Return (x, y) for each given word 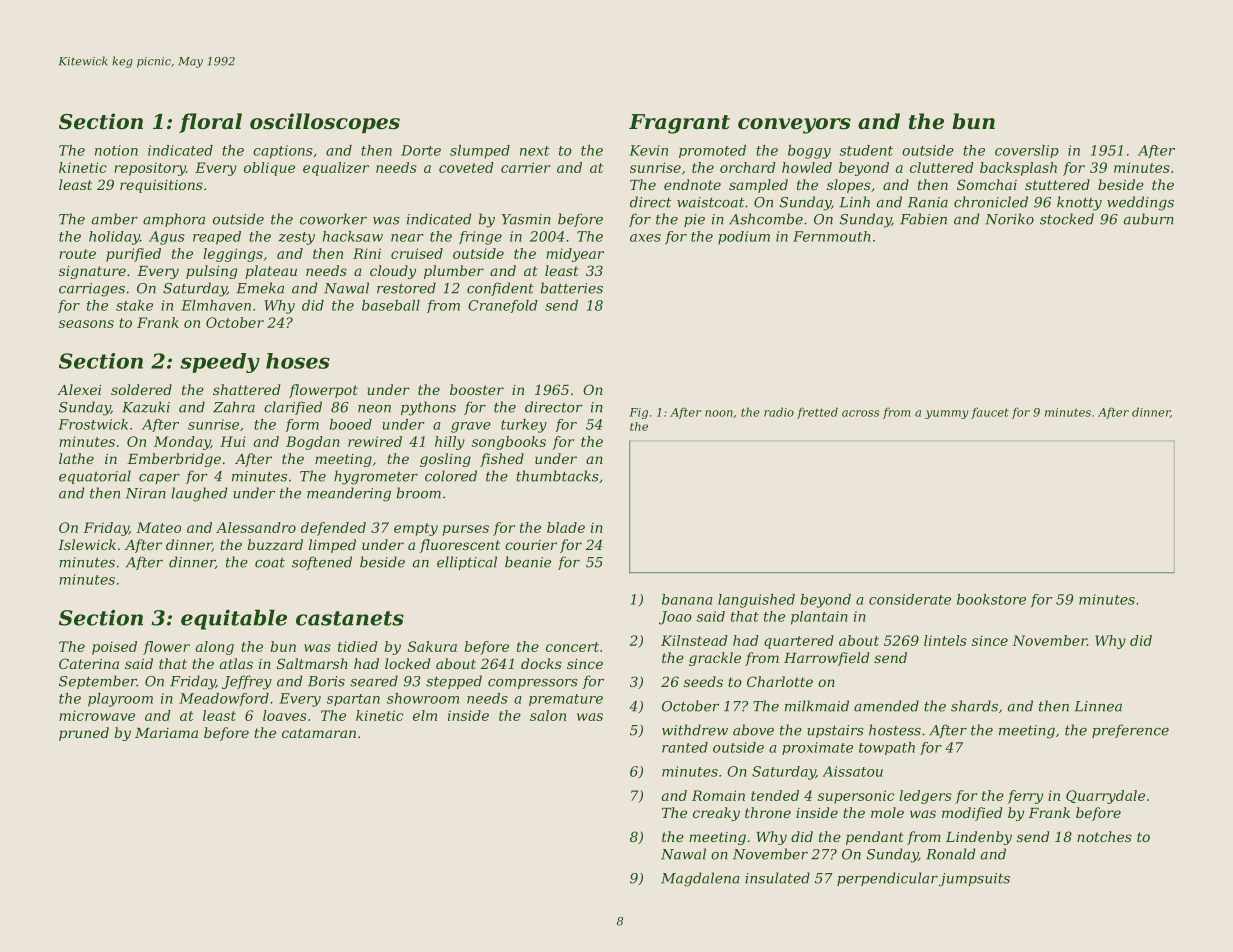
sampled (758, 186)
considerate (910, 599)
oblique (269, 169)
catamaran (319, 733)
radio (779, 412)
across (860, 413)
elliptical (467, 563)
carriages (92, 290)
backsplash (1018, 169)
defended (333, 529)
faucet (990, 413)
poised (114, 648)
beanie (528, 562)
